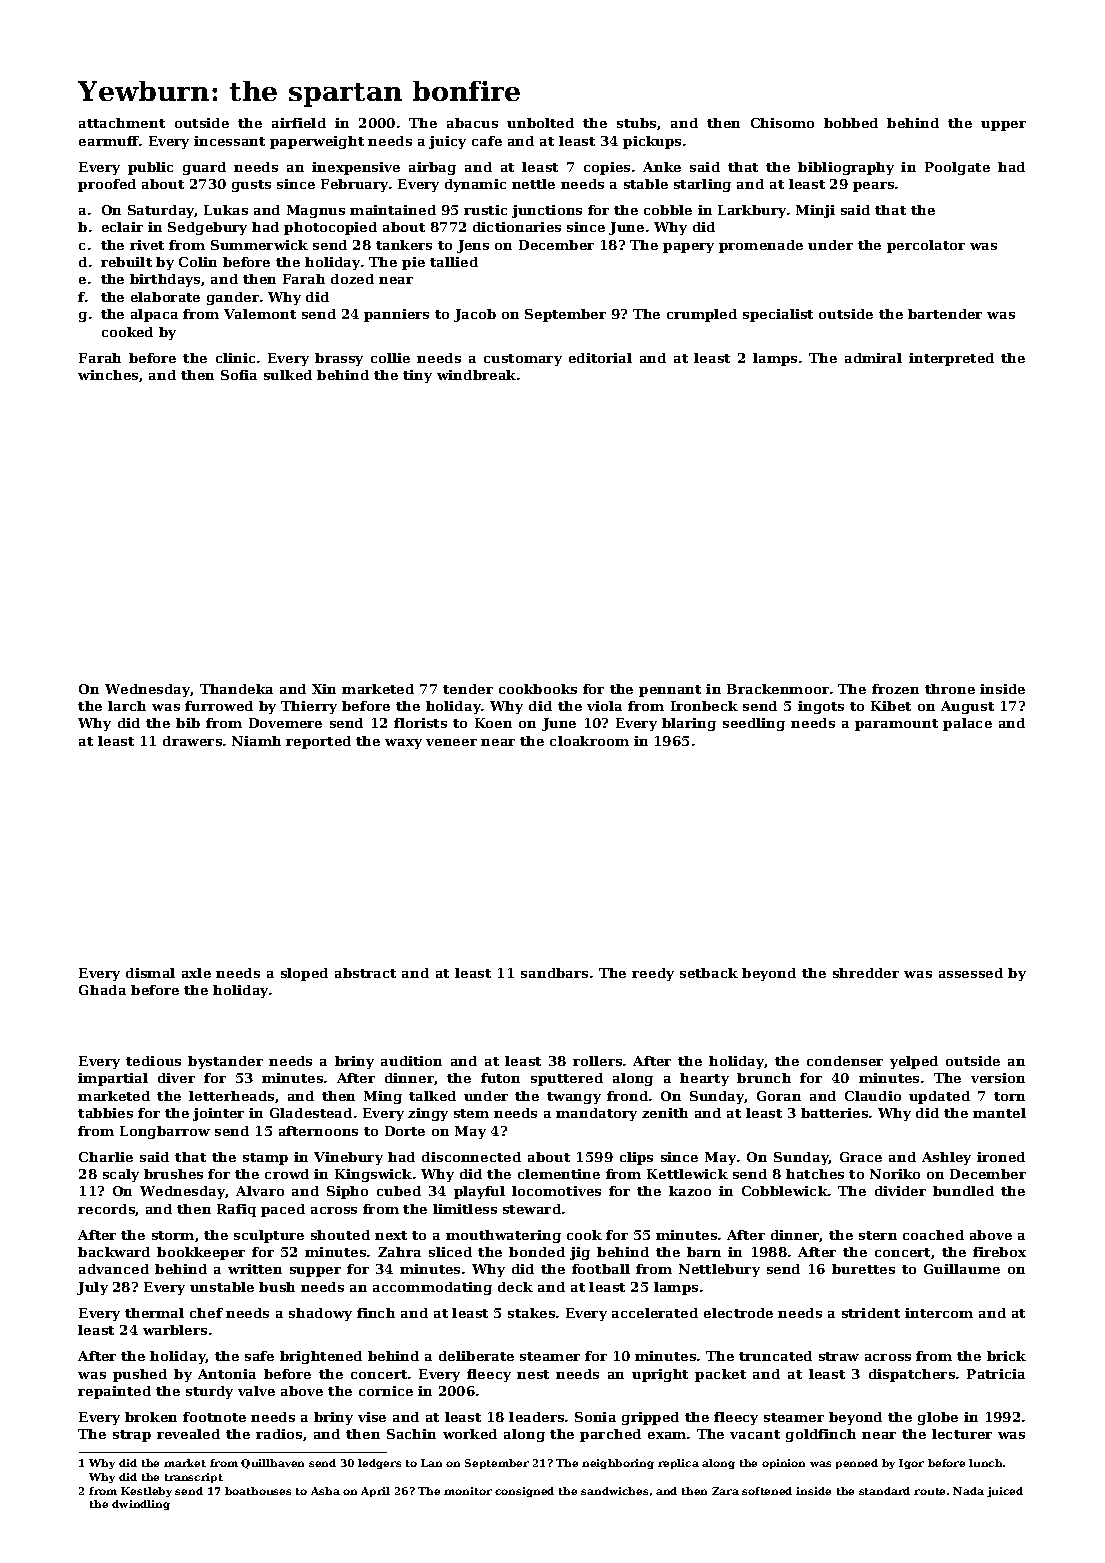  Describe the element at coordinates (670, 691) in the screenshot. I see `pennant` at that location.
